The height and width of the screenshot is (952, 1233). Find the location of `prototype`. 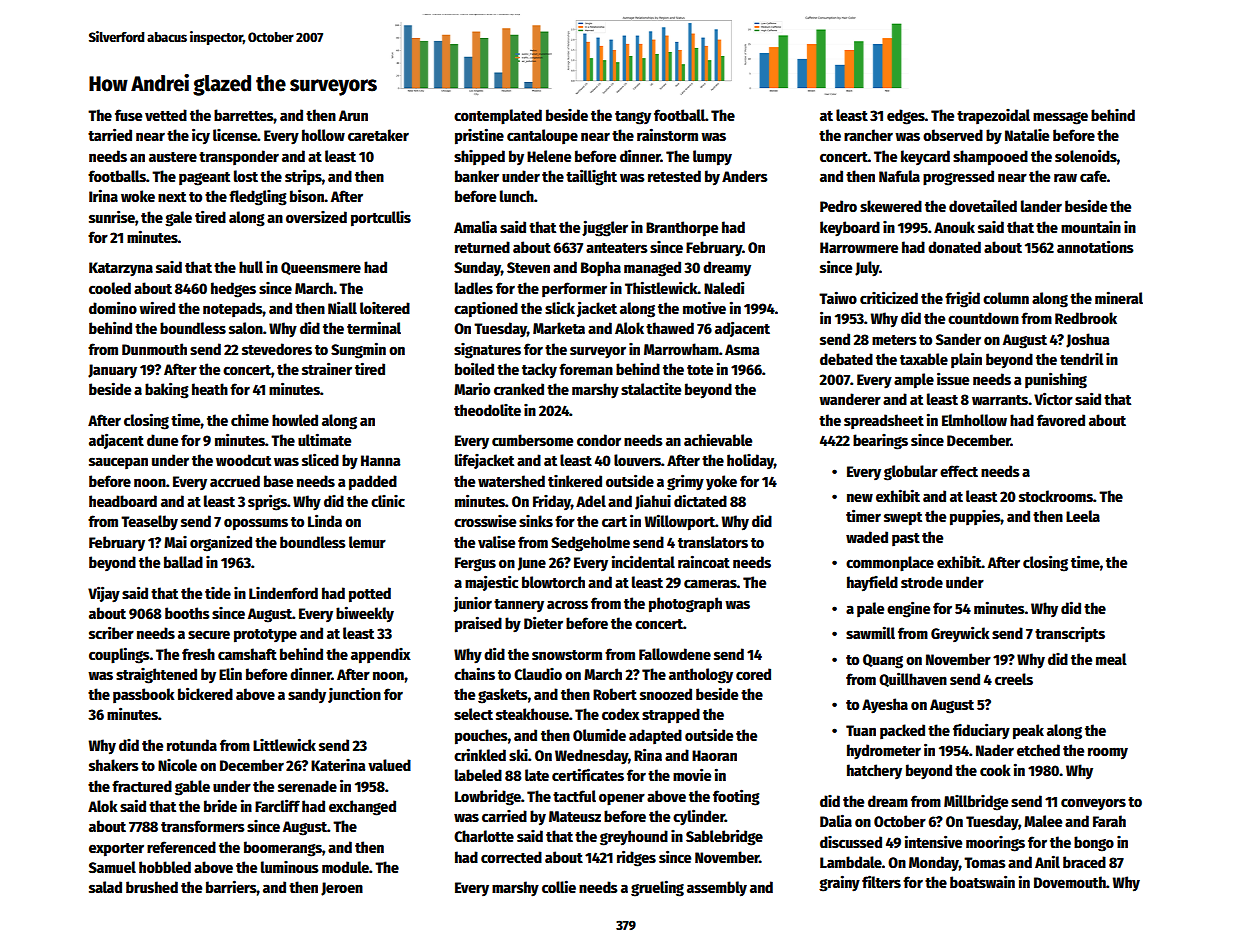

prototype is located at coordinates (265, 636).
